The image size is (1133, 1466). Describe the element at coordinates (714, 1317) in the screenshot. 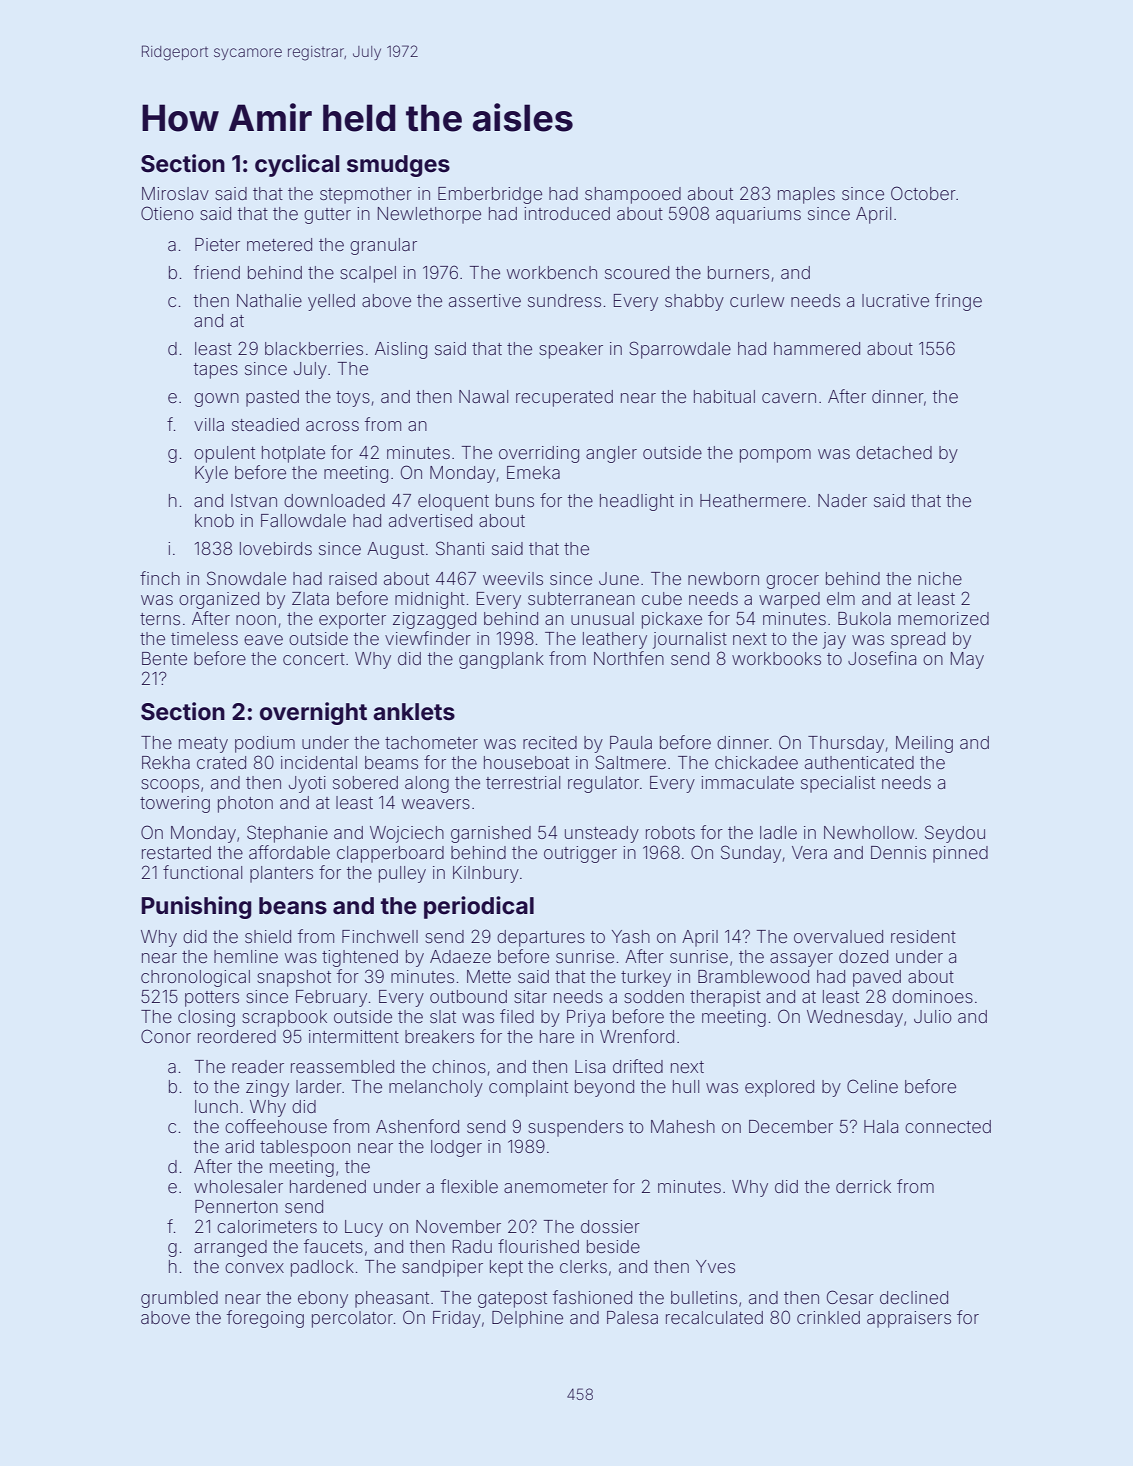

I see `recalculated` at that location.
